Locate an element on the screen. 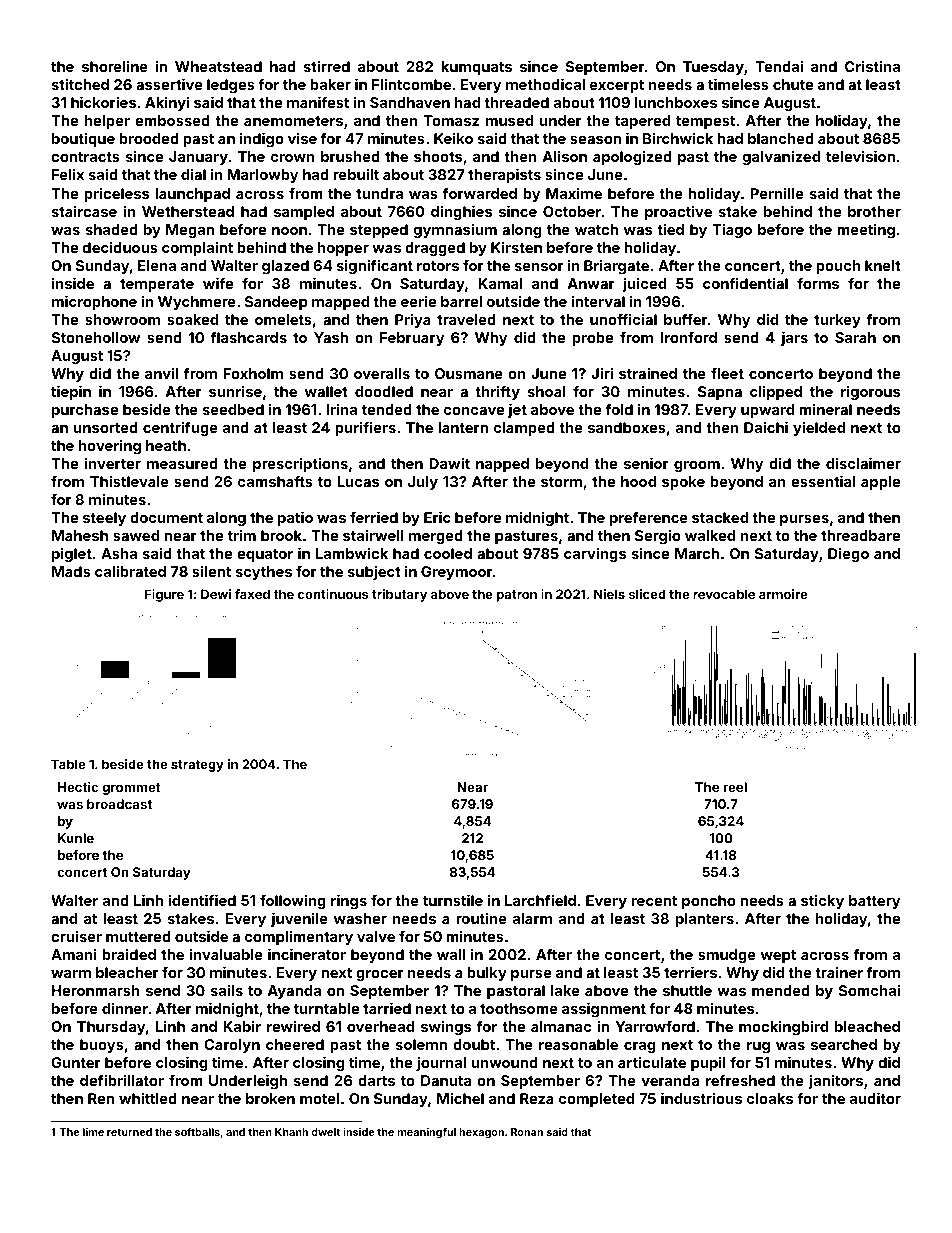 Image resolution: width=952 pixels, height=1233 pixels. Tomasz is located at coordinates (451, 120).
